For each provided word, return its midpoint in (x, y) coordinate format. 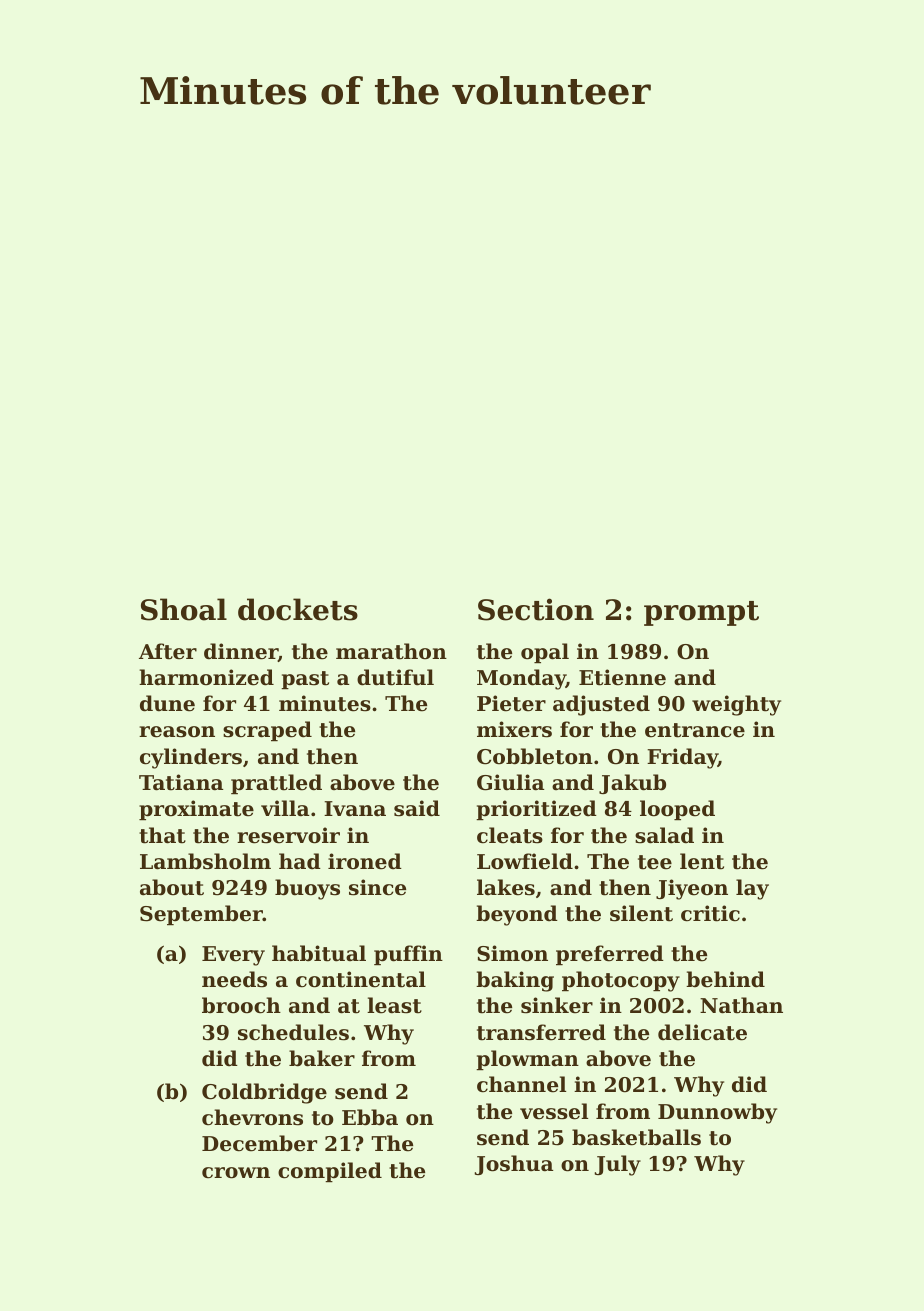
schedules (293, 1032)
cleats (510, 835)
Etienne (622, 677)
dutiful (395, 677)
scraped (267, 731)
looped (677, 810)
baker (322, 1058)
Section (536, 609)
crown (236, 1173)
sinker (557, 1005)
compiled (330, 1172)
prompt (701, 613)
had (300, 861)
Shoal (184, 609)
